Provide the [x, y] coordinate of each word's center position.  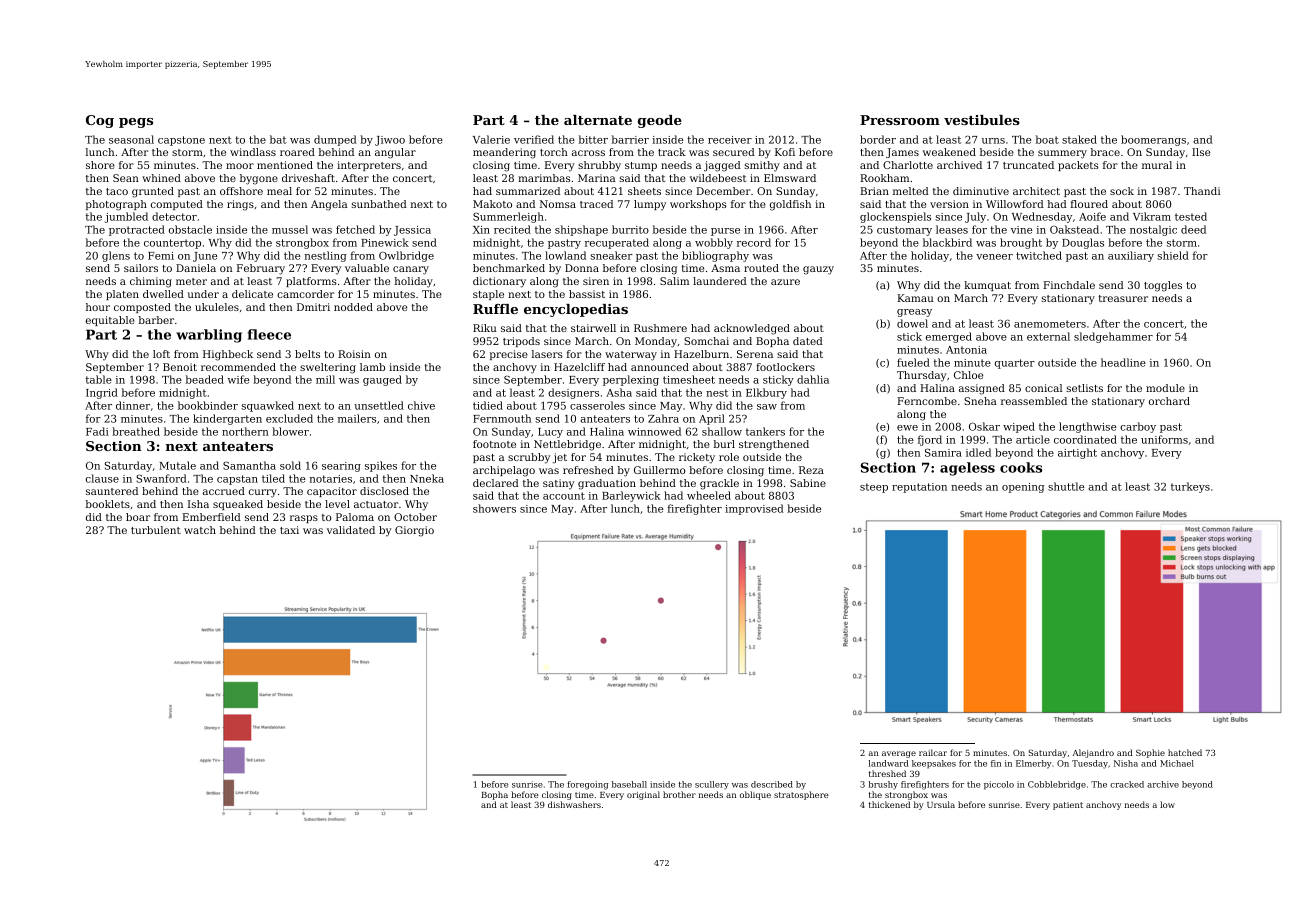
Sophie [1150, 753]
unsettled [379, 405]
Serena [755, 354]
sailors [141, 268]
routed [761, 268]
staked [1079, 139]
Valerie [491, 139]
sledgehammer [1113, 337]
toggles [1163, 286]
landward [889, 763]
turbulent [156, 530]
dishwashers [574, 804]
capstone [181, 141]
